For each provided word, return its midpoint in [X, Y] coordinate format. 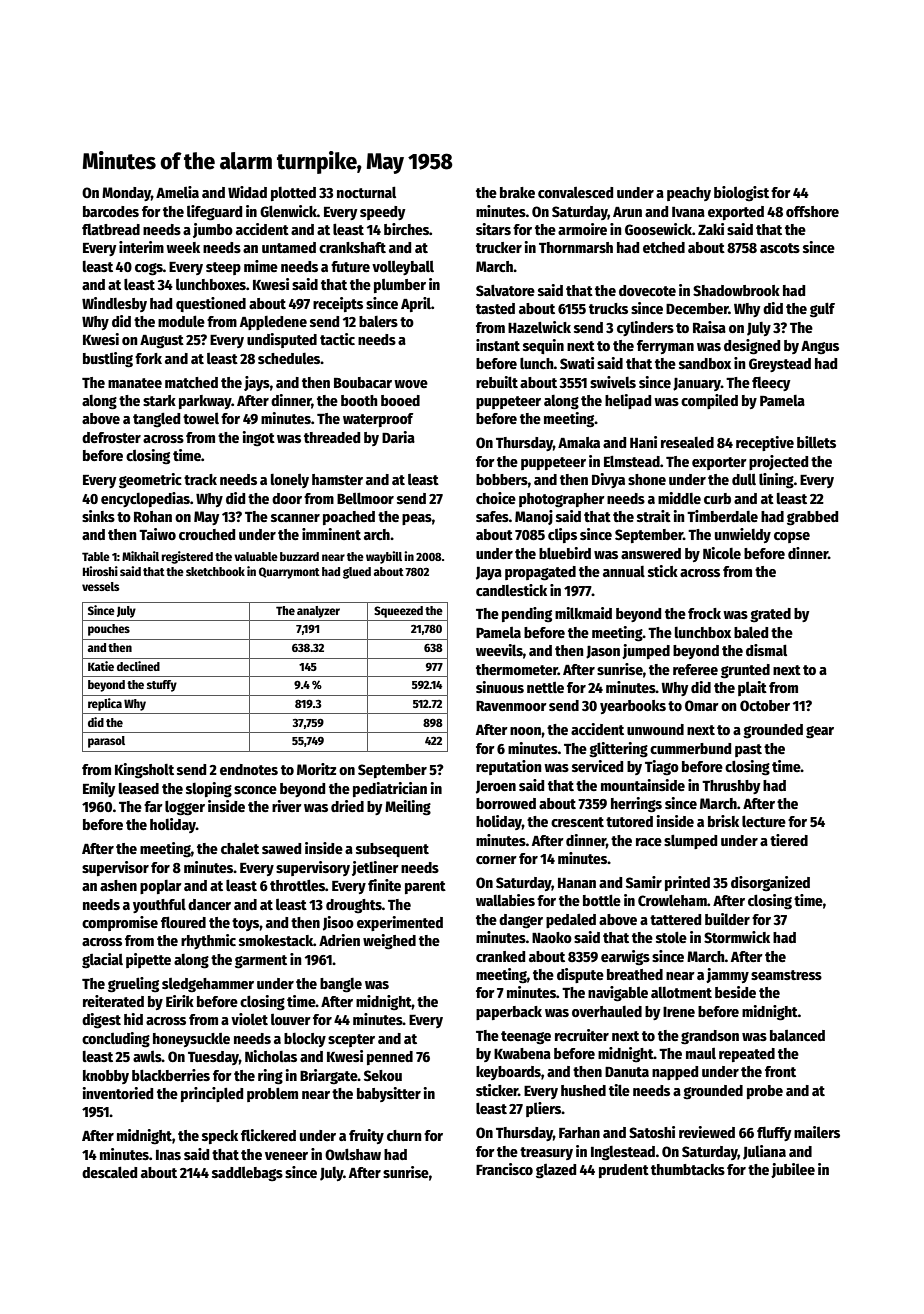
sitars [493, 229]
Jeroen [496, 787]
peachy [689, 194]
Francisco [504, 1169]
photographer [562, 500]
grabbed [812, 518]
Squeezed [398, 612]
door [287, 498]
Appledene [273, 323]
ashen [118, 885]
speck [220, 1137]
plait [752, 688]
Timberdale [722, 516]
